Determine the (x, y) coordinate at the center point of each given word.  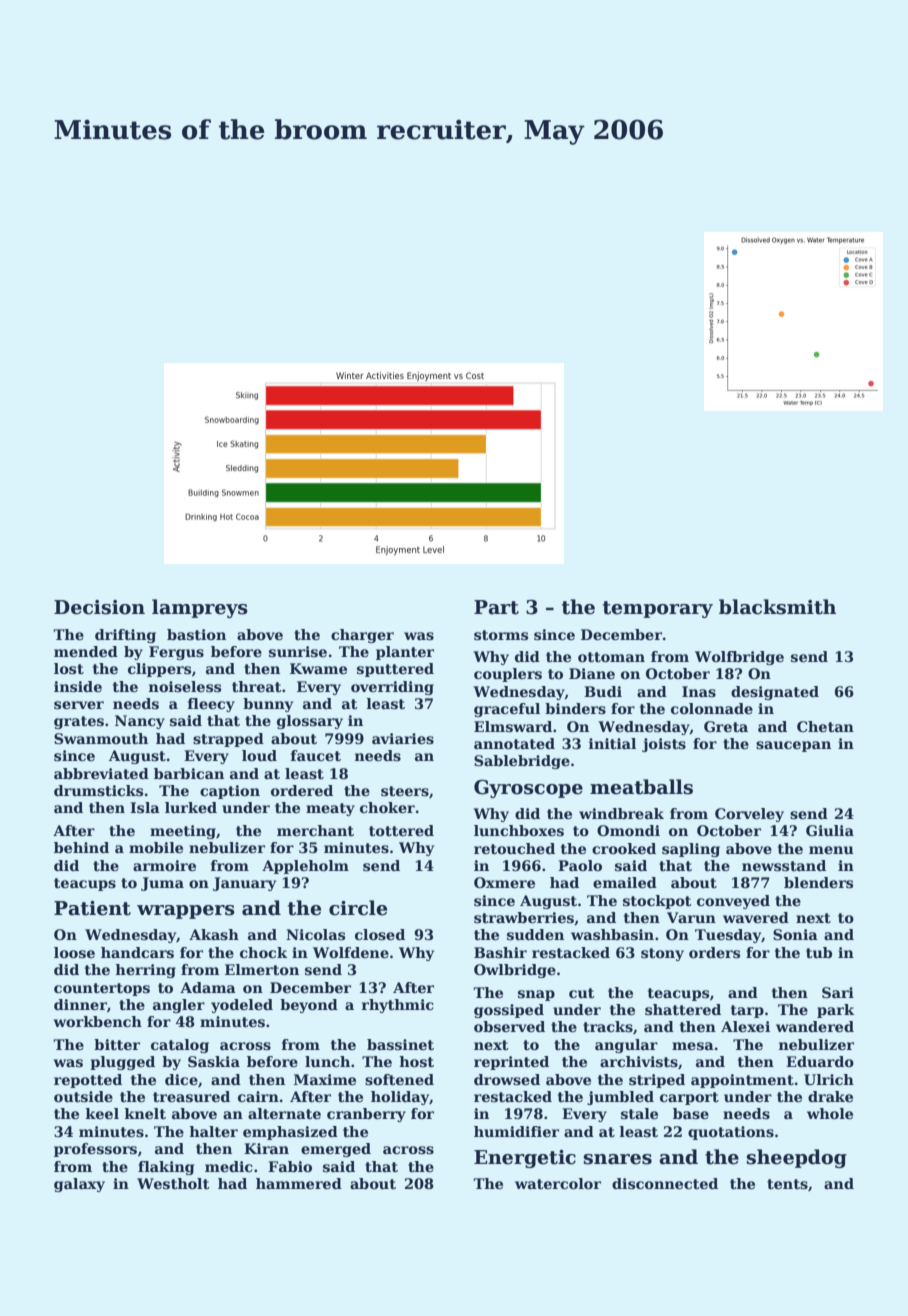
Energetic (525, 1159)
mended (86, 651)
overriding (392, 688)
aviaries (403, 738)
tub (819, 952)
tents (787, 1184)
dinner (80, 1004)
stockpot (657, 902)
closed (380, 934)
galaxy (79, 1185)
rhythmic (398, 1006)
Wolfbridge (739, 658)
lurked (191, 807)
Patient (92, 908)
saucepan (793, 746)
